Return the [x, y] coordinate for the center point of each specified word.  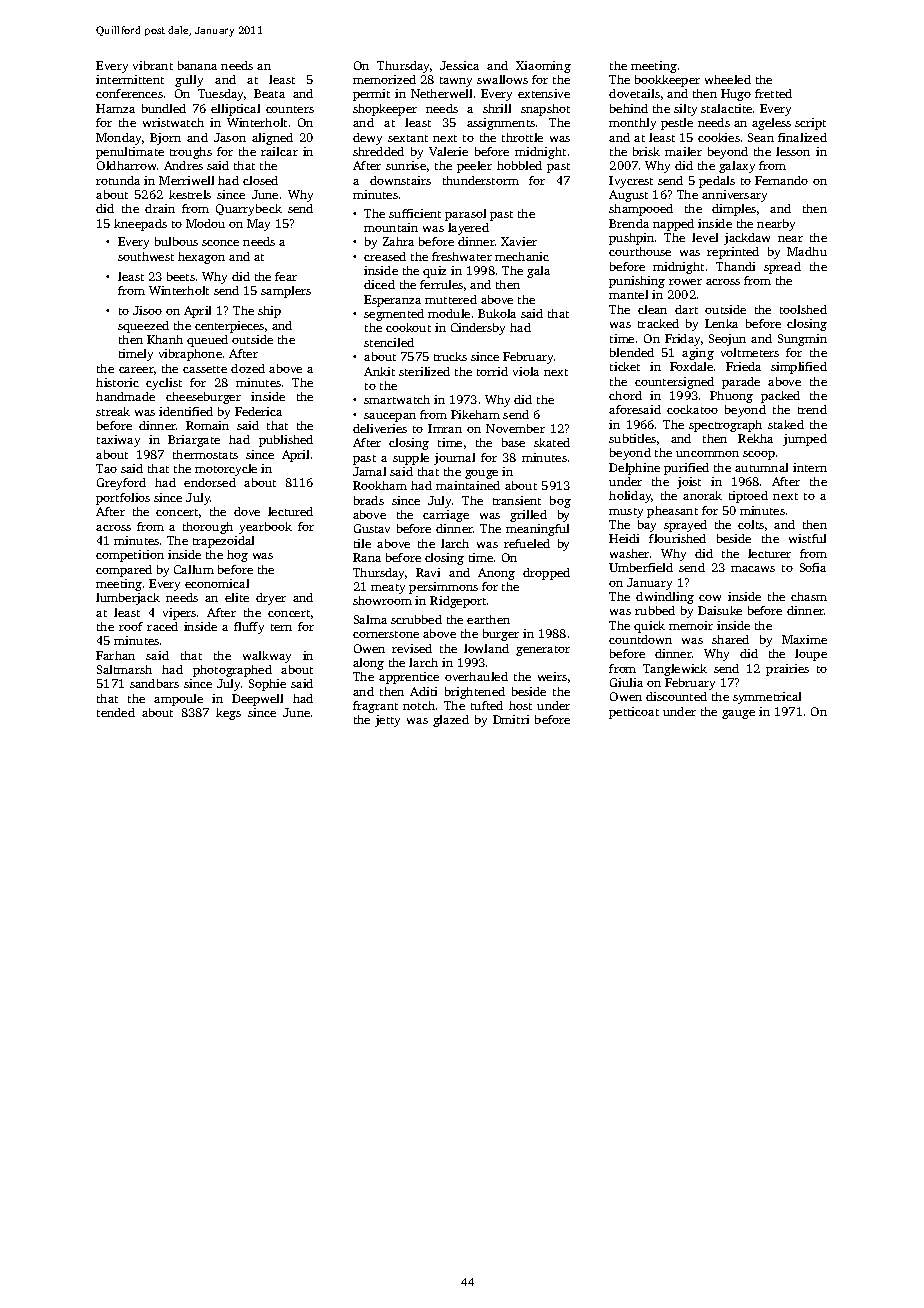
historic [117, 382]
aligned [272, 139]
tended [116, 712]
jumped [805, 440]
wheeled [728, 79]
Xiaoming [543, 67]
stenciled [389, 342]
